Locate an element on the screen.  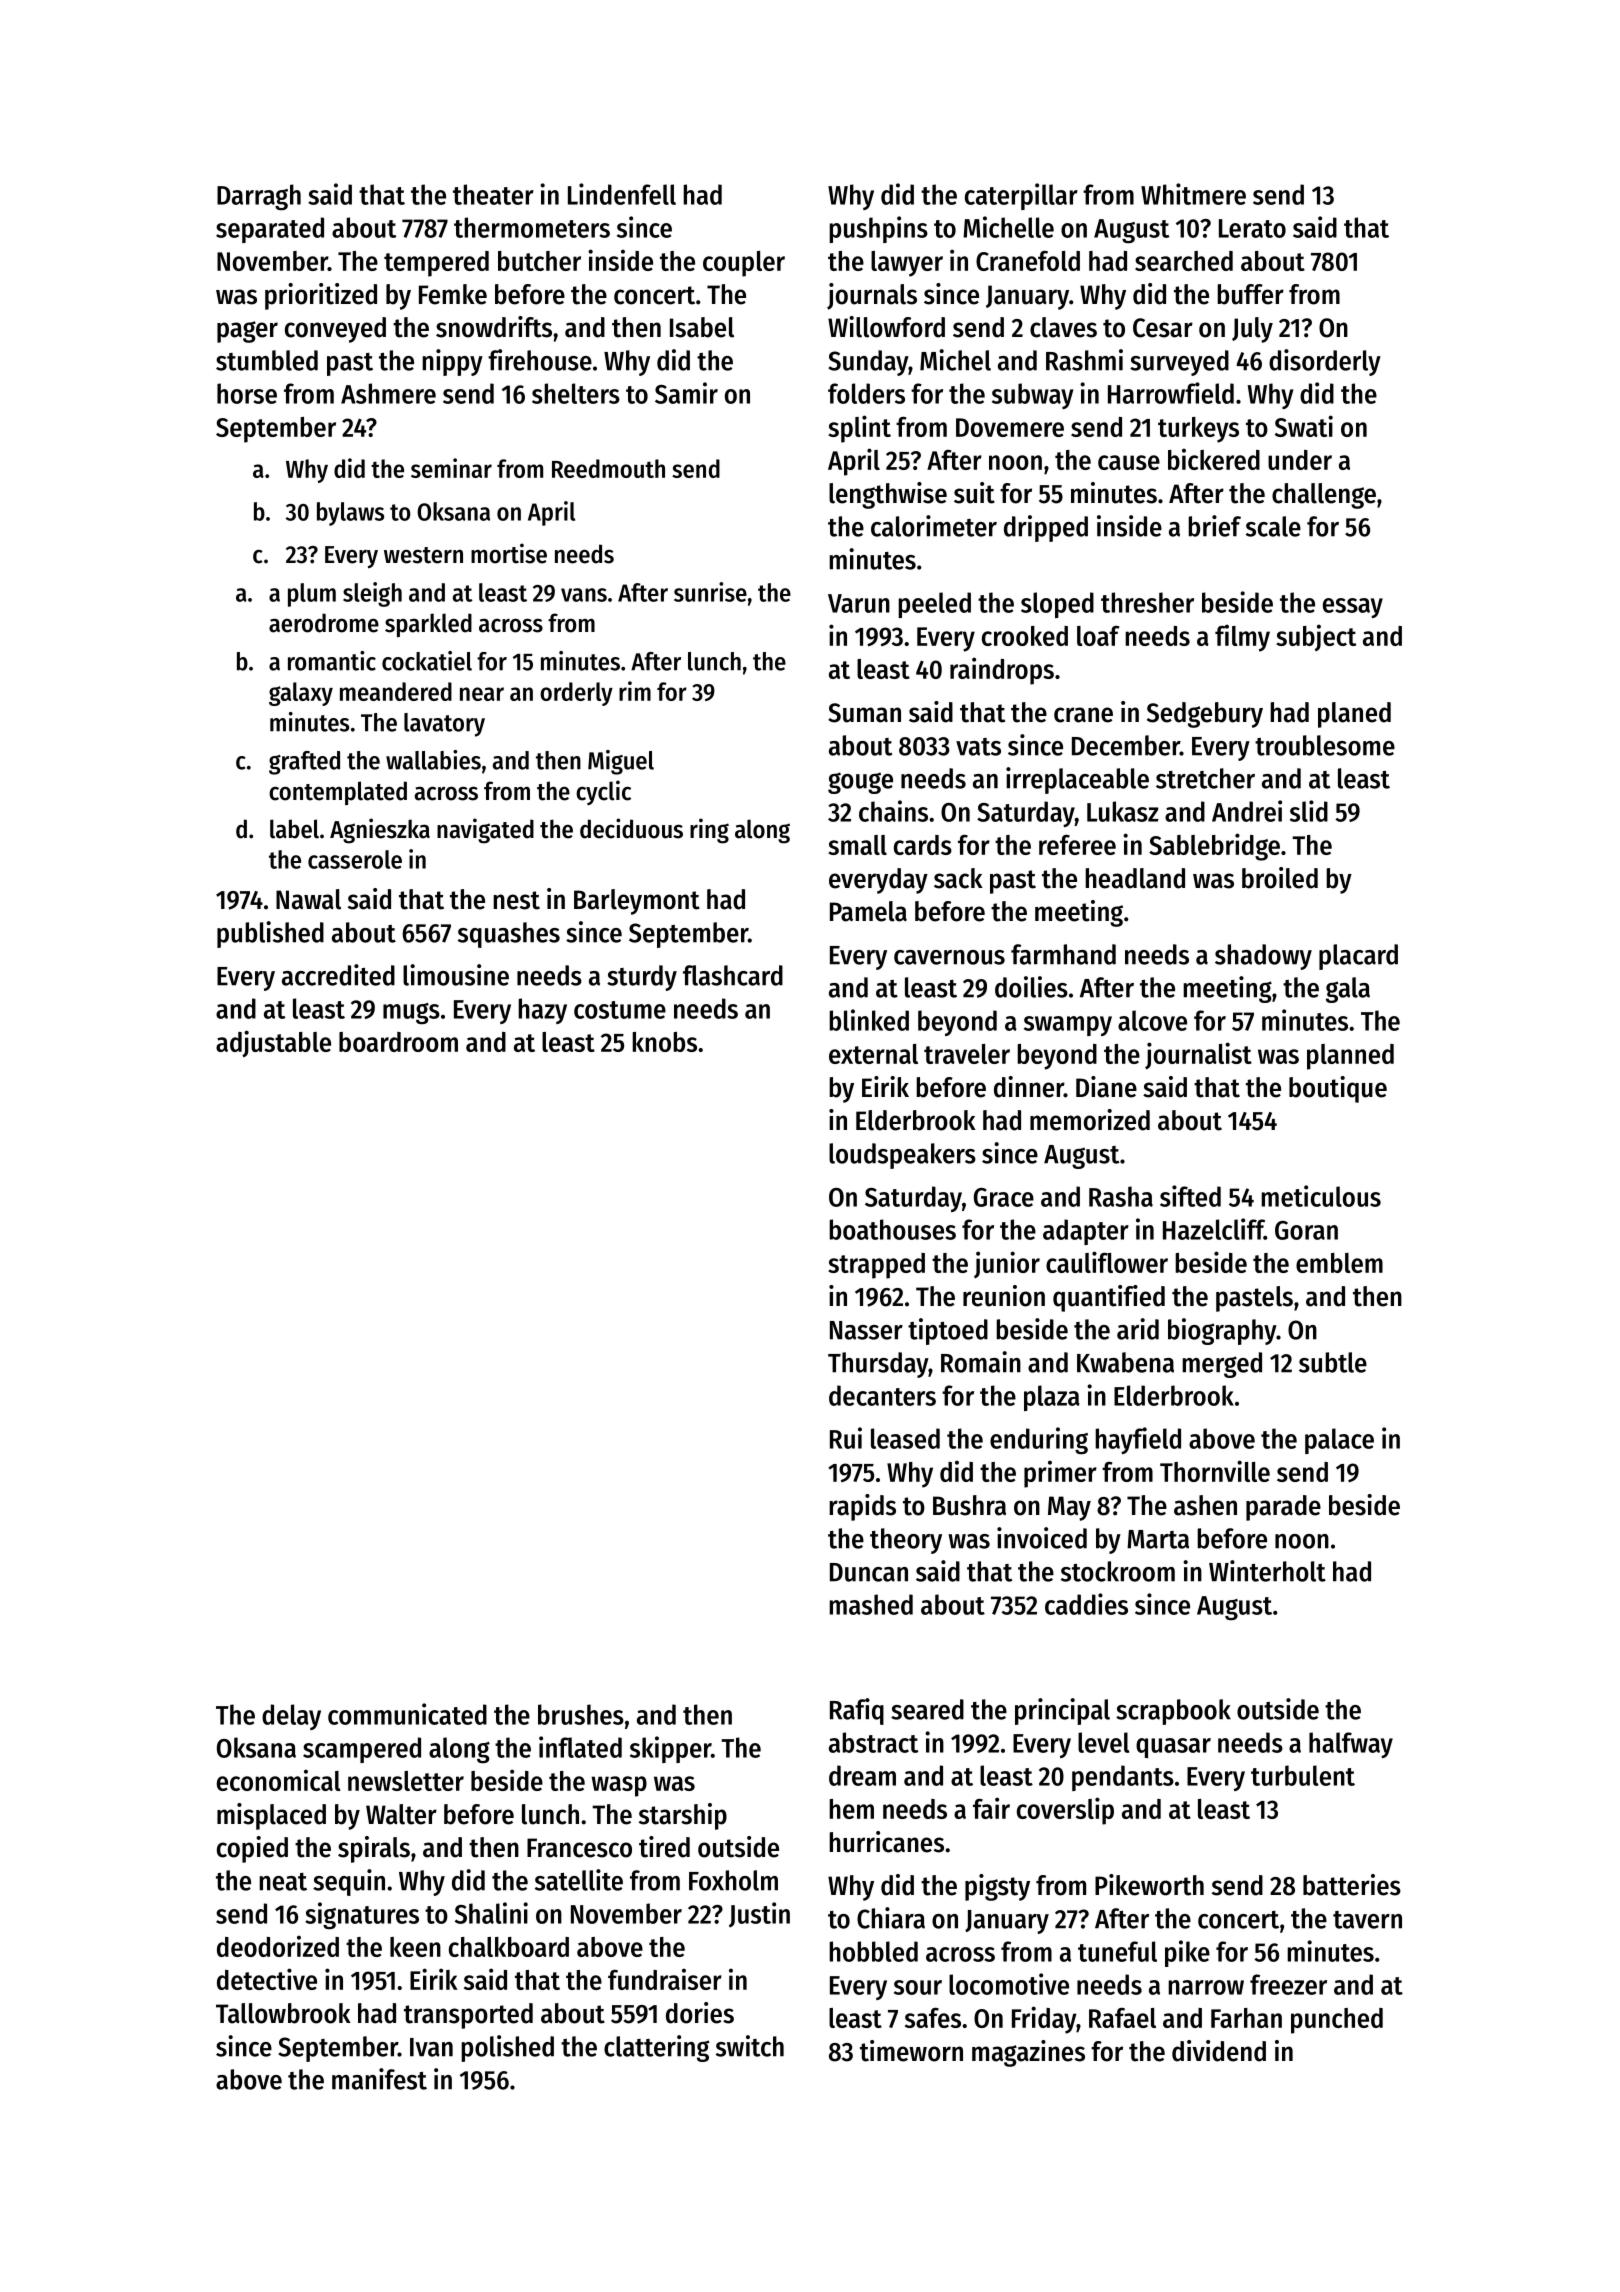
Rashmi is located at coordinates (1084, 360).
